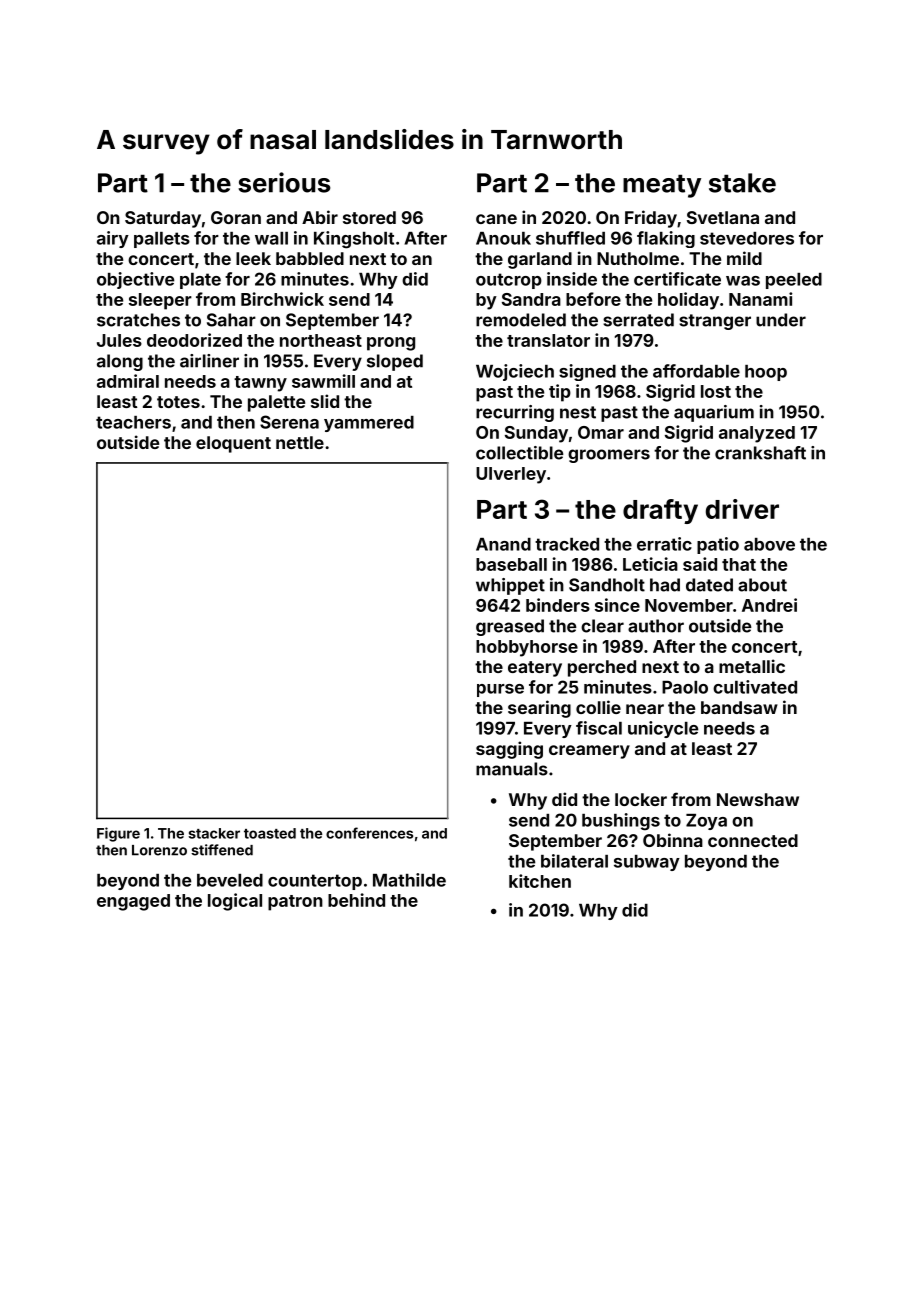 The height and width of the image is (1308, 924). What do you see at coordinates (758, 799) in the image?
I see `Newshaw` at bounding box center [758, 799].
